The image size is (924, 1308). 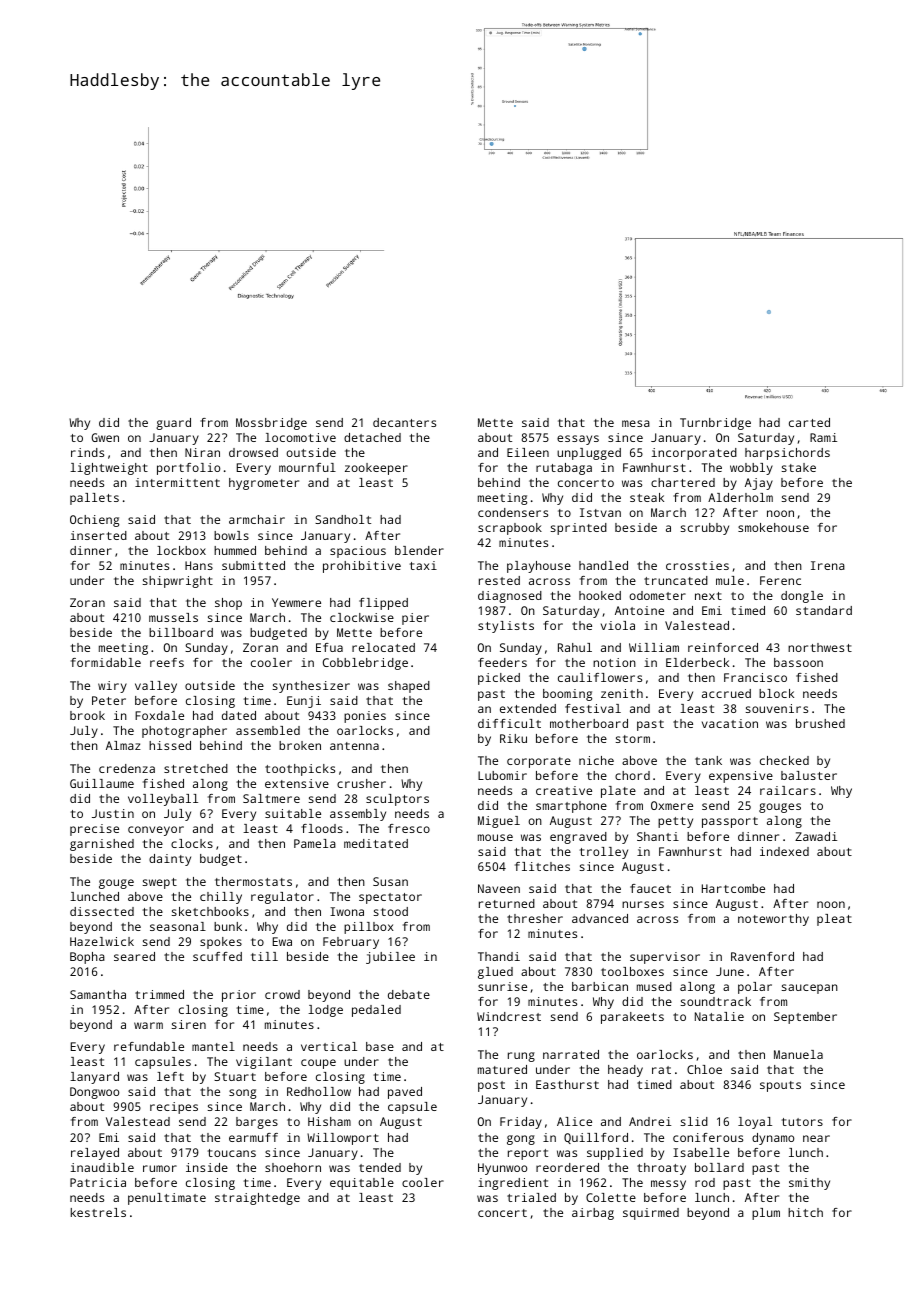 I want to click on northwest, so click(x=820, y=647).
